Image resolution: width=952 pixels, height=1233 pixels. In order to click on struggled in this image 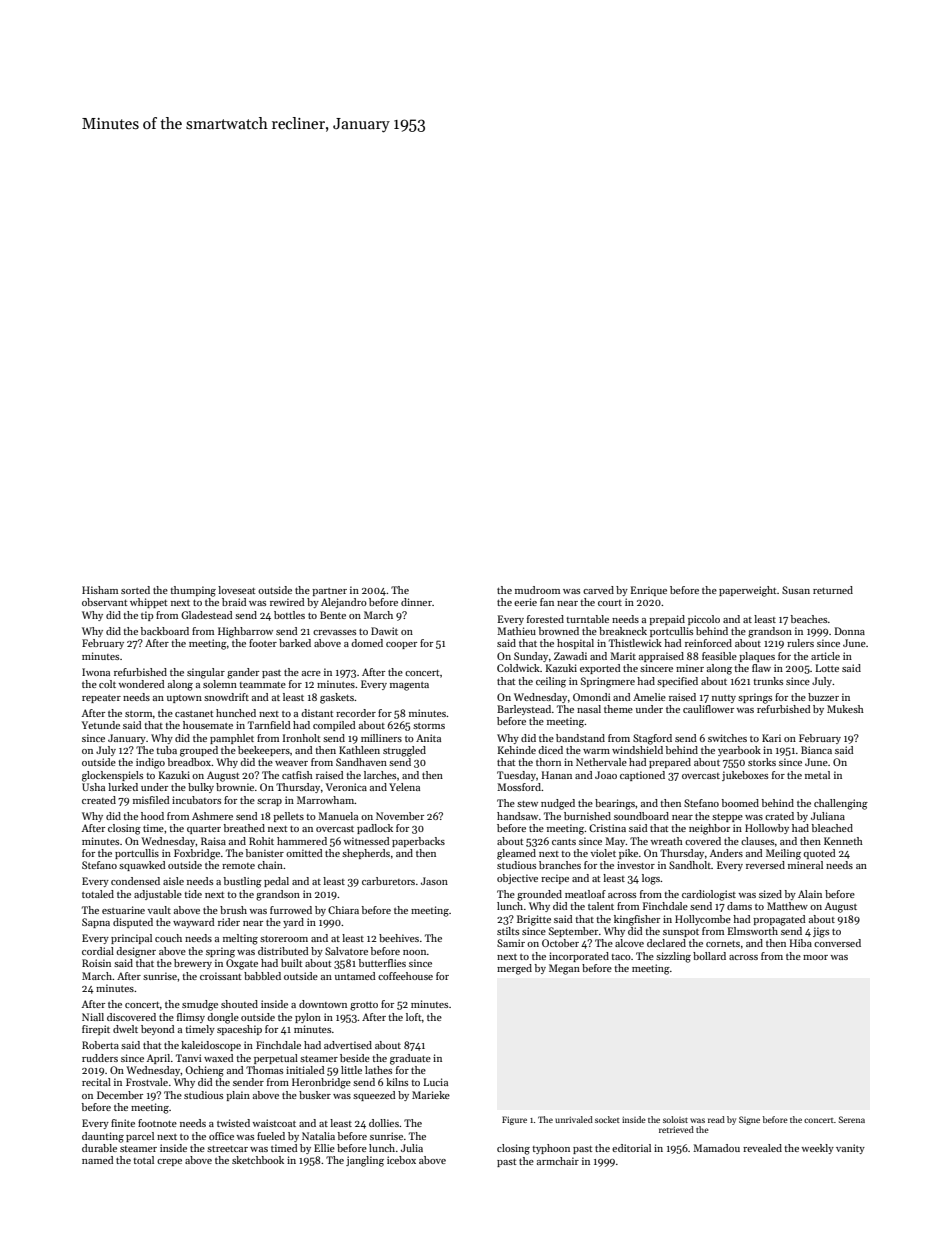, I will do `click(404, 751)`.
